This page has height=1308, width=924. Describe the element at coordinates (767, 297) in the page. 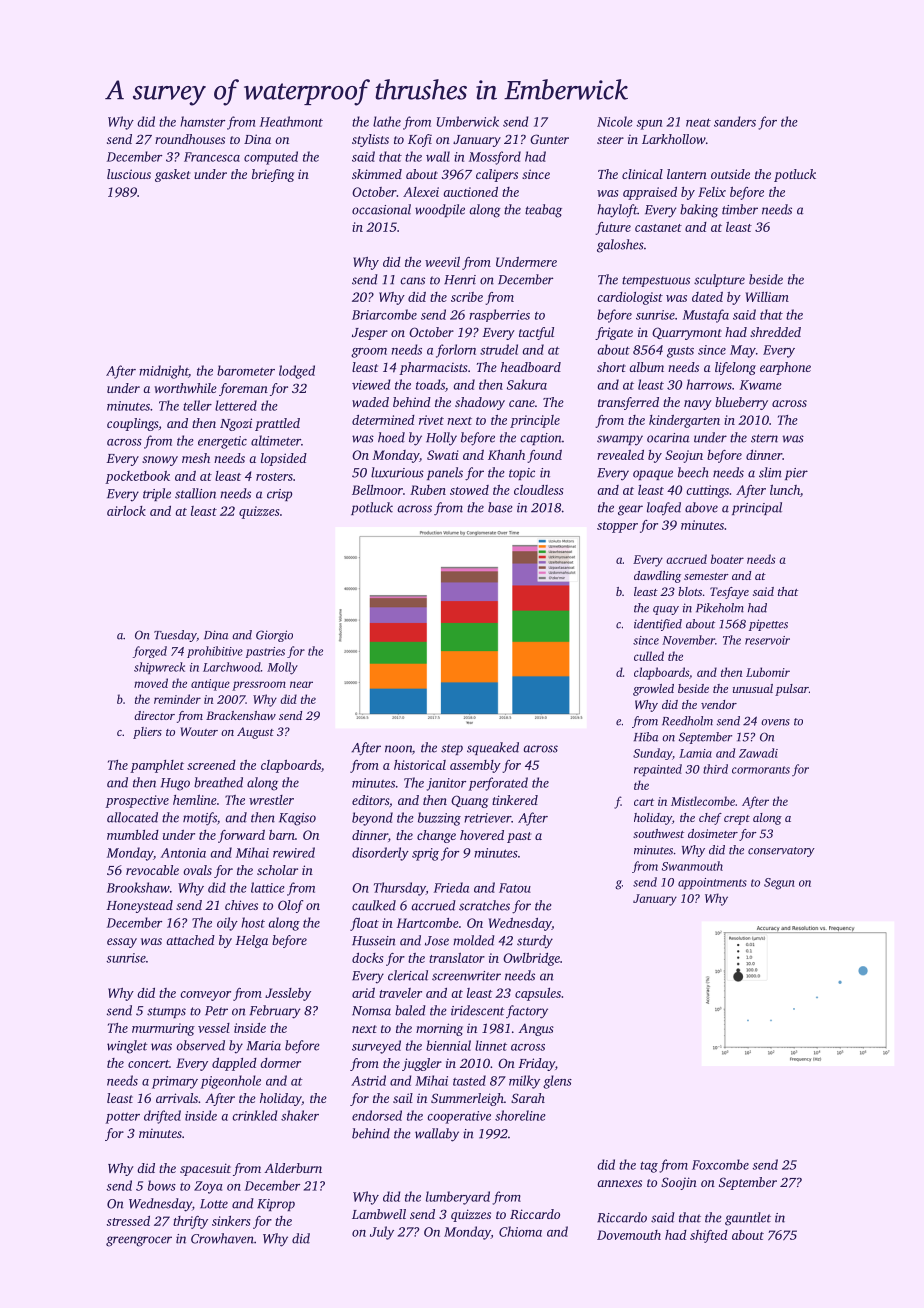

I see `William` at that location.
